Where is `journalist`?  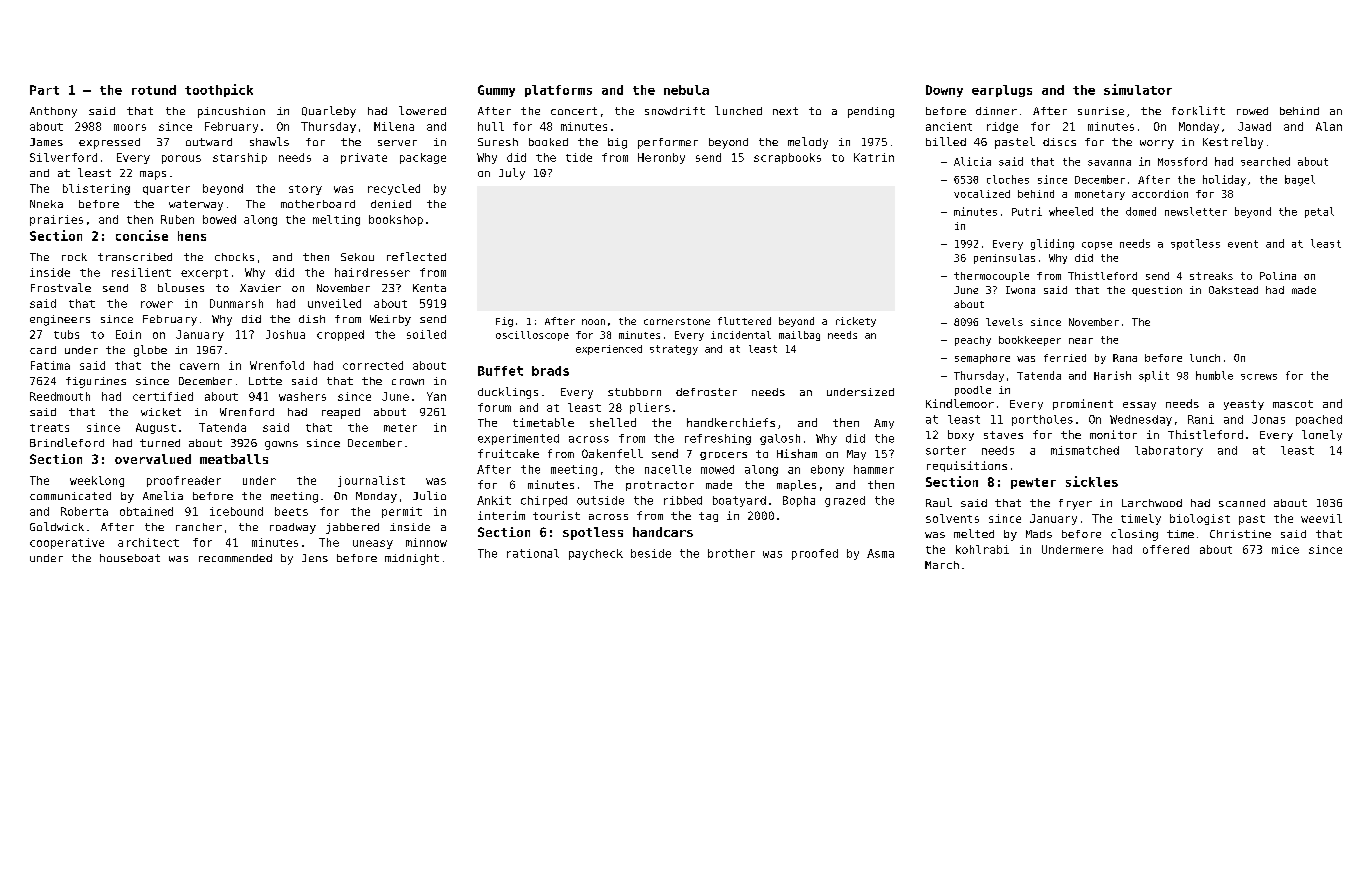
journalist is located at coordinates (371, 481).
